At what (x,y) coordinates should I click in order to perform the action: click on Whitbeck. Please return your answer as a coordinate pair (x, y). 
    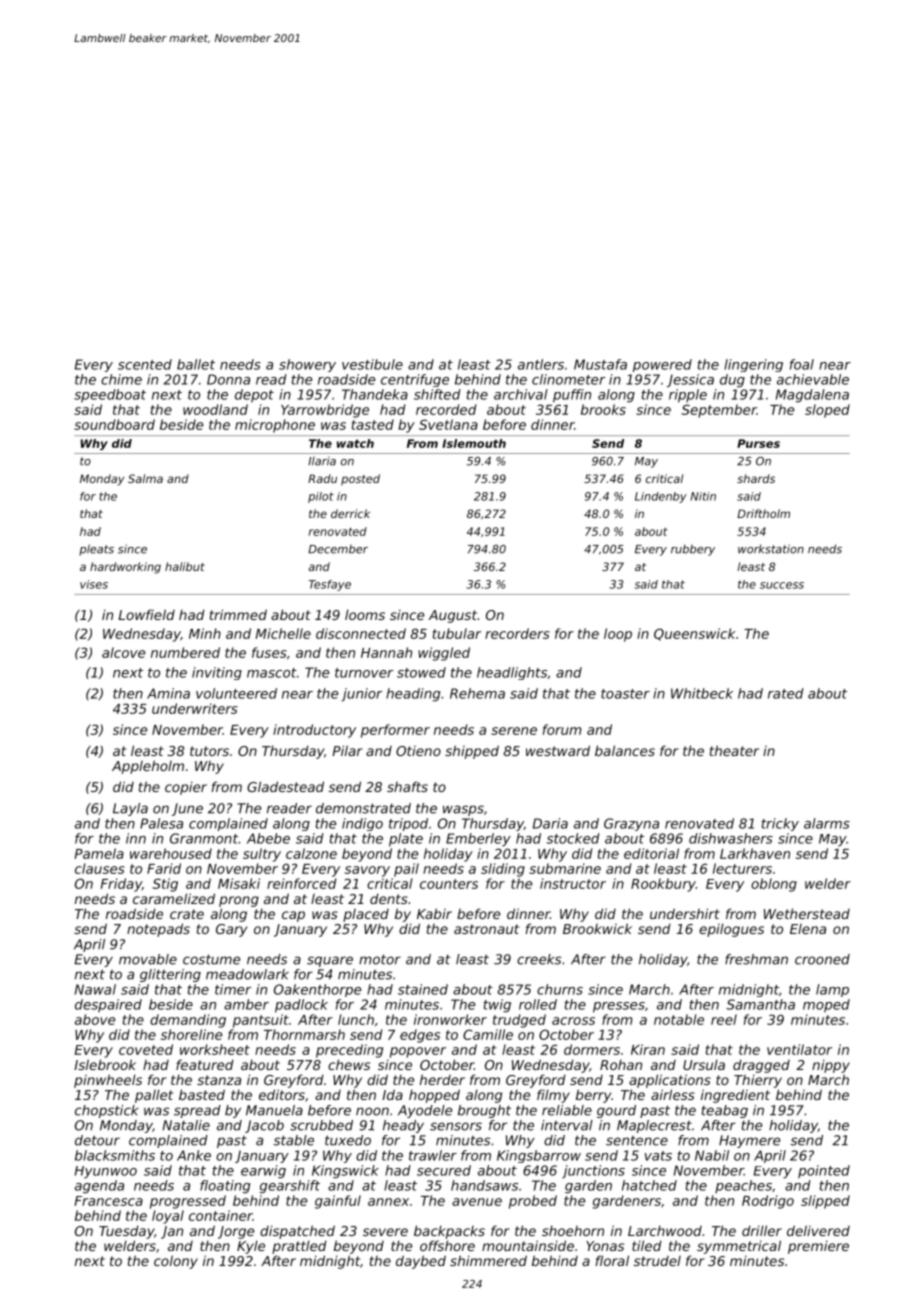
    Looking at the image, I should click on (702, 693).
